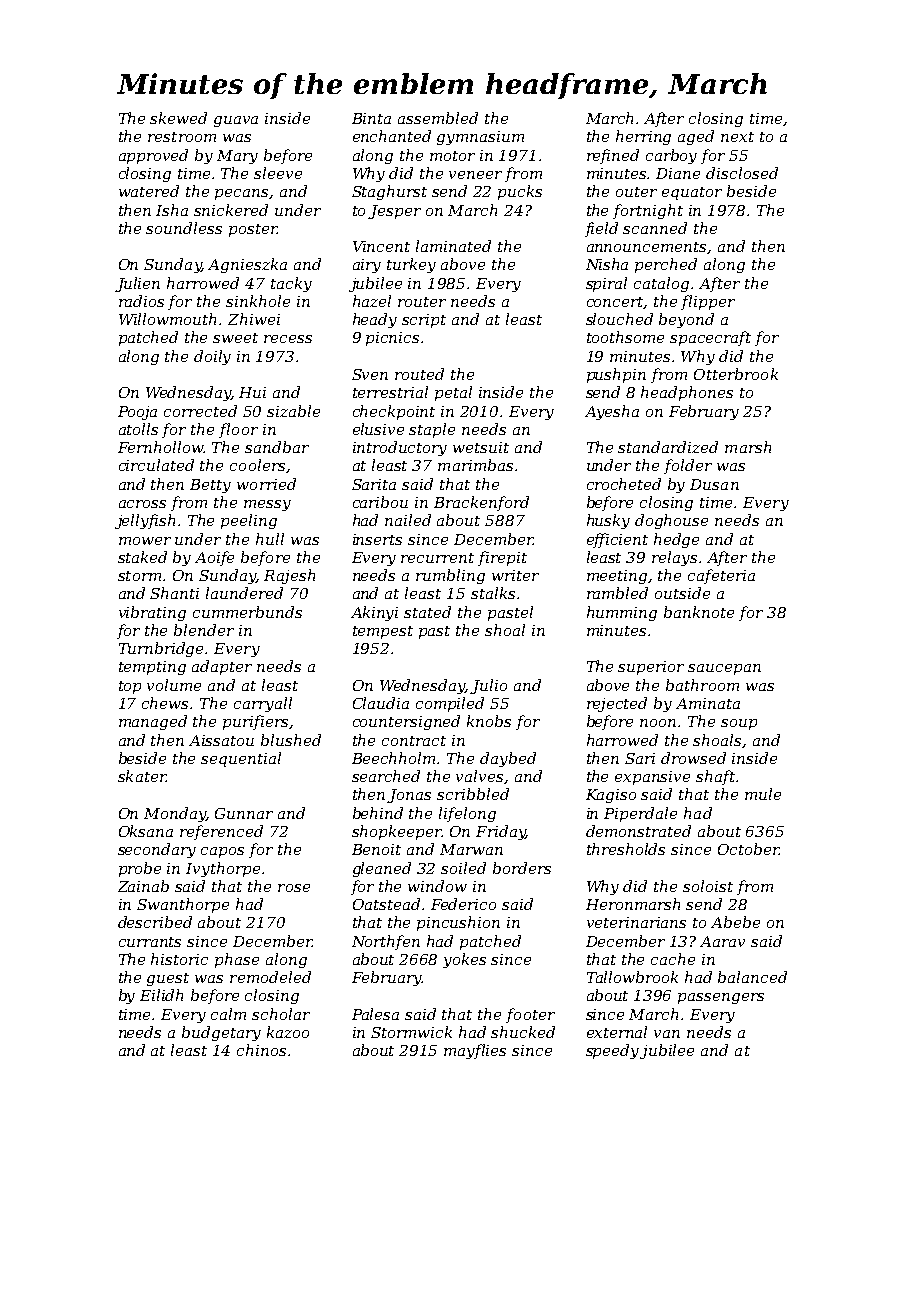 Image resolution: width=908 pixels, height=1316 pixels. What do you see at coordinates (289, 576) in the document?
I see `Rajesh` at bounding box center [289, 576].
